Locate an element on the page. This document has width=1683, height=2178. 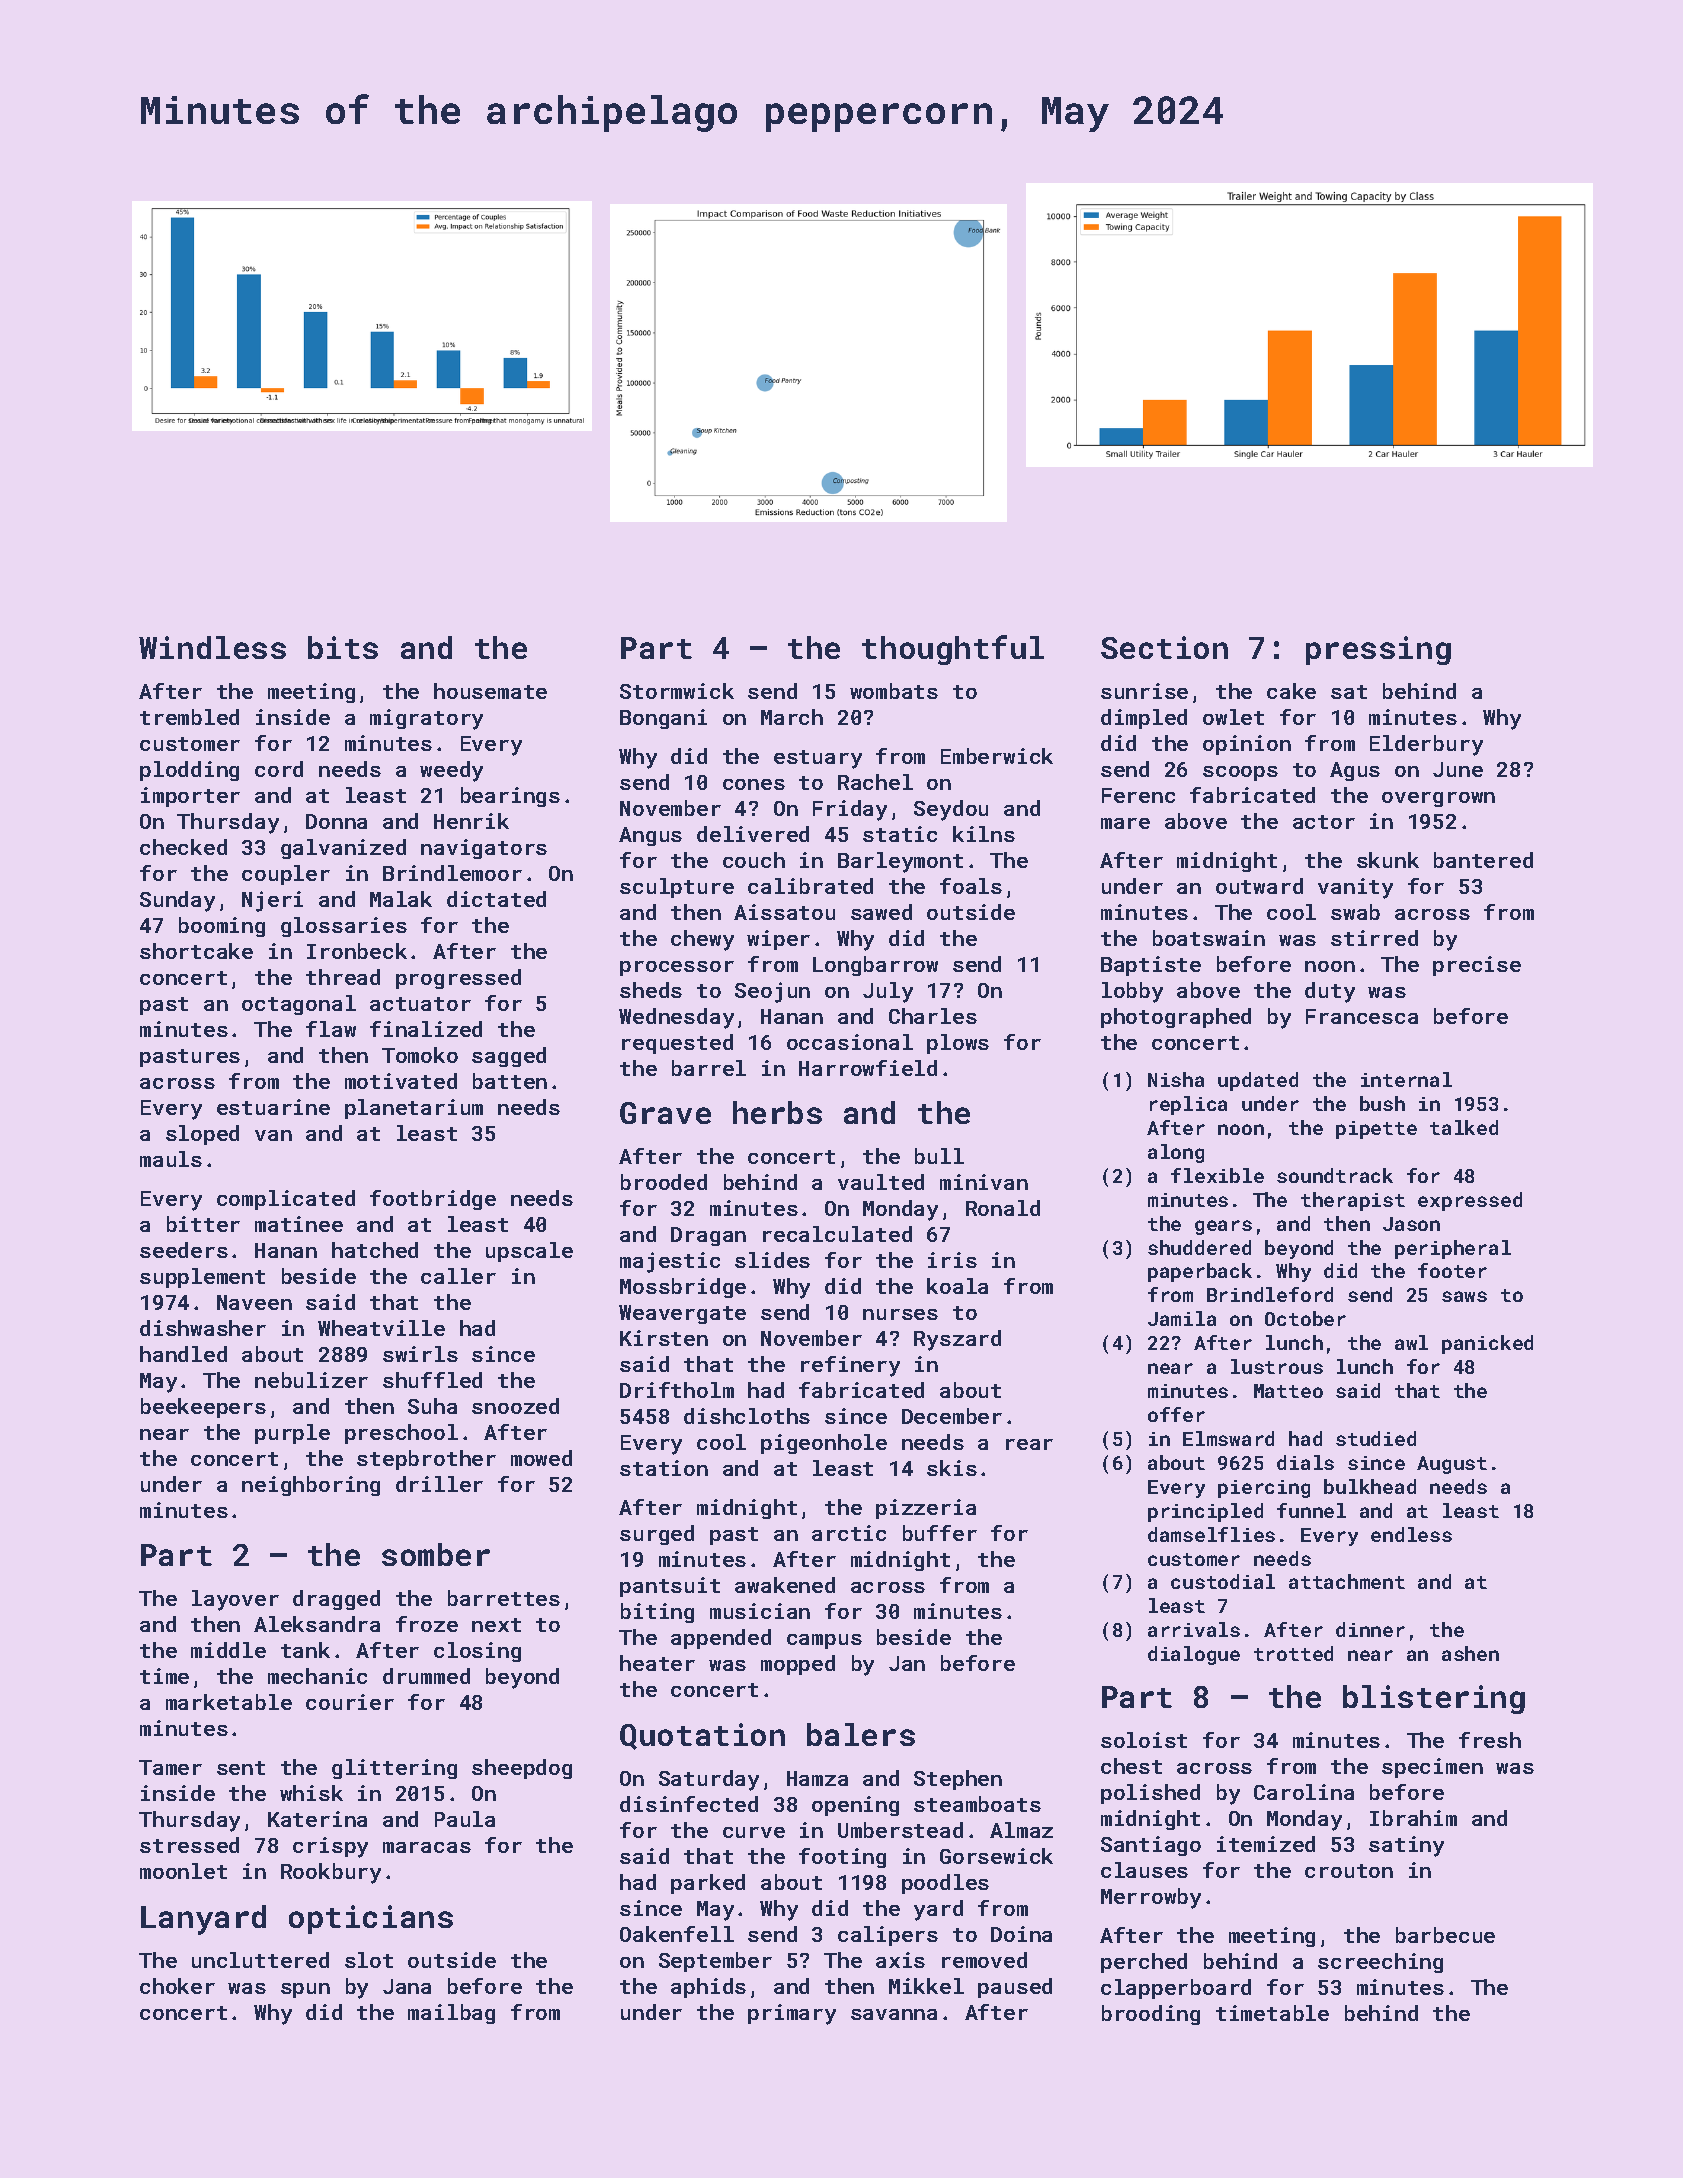
spun is located at coordinates (305, 1990).
